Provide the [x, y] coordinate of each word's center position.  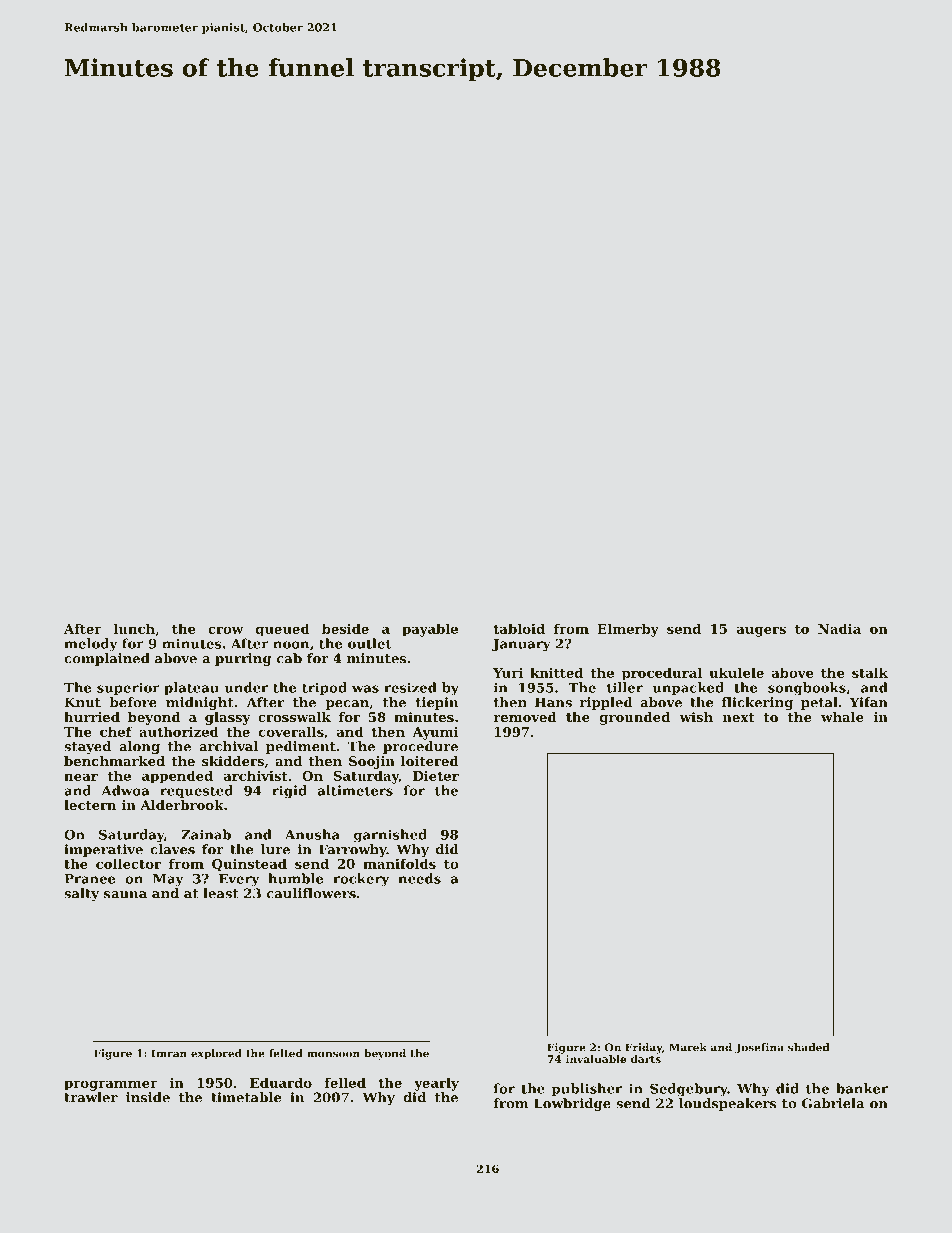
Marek [688, 1047]
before [133, 702]
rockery [361, 880]
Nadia [839, 628]
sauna [125, 895]
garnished [390, 835]
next [738, 717]
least [221, 893]
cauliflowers [311, 893]
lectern [90, 805]
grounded [635, 718]
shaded [808, 1047]
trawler [91, 1097]
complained [107, 659]
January [521, 645]
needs [419, 878]
